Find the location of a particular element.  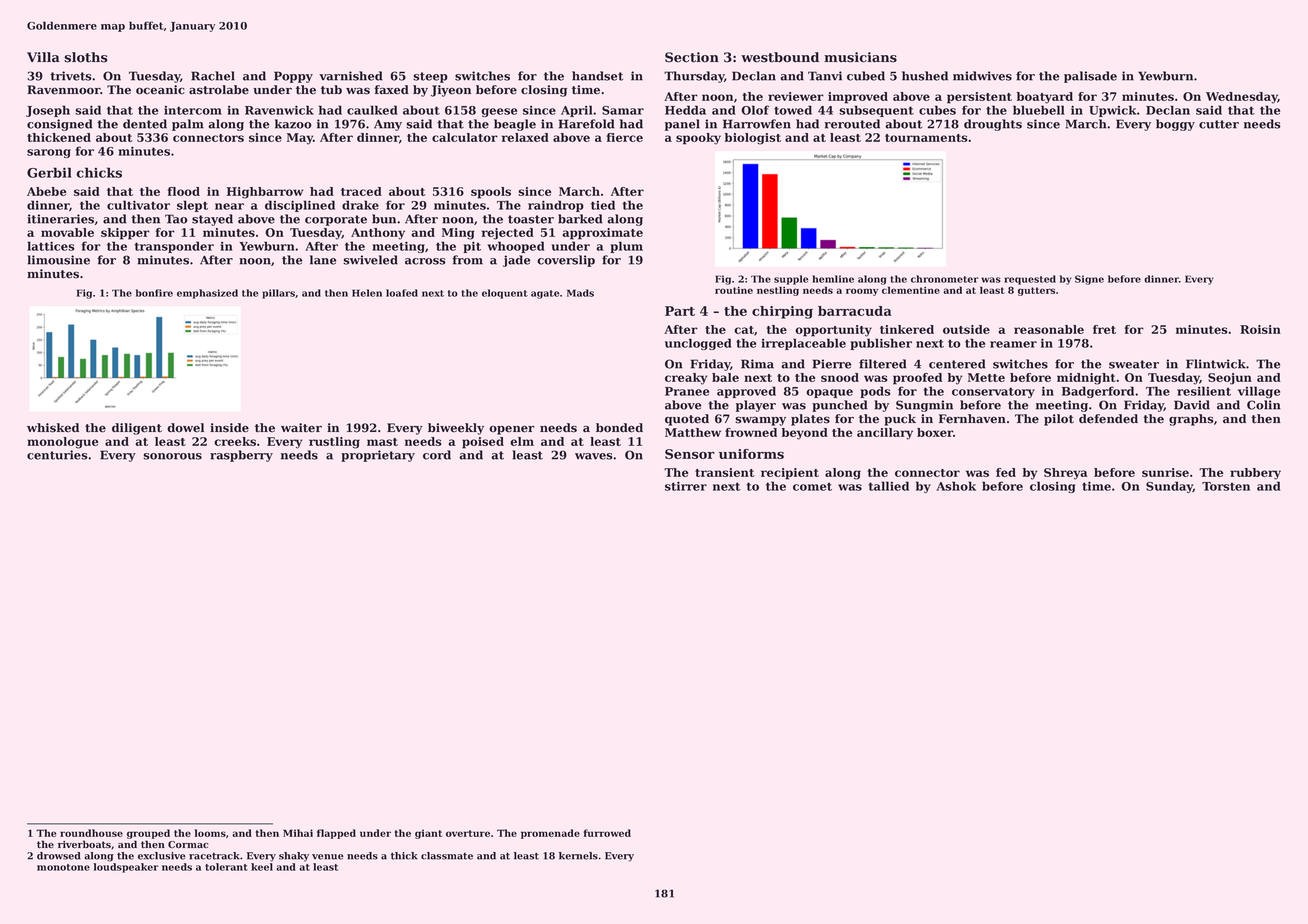

palisade is located at coordinates (1090, 77).
